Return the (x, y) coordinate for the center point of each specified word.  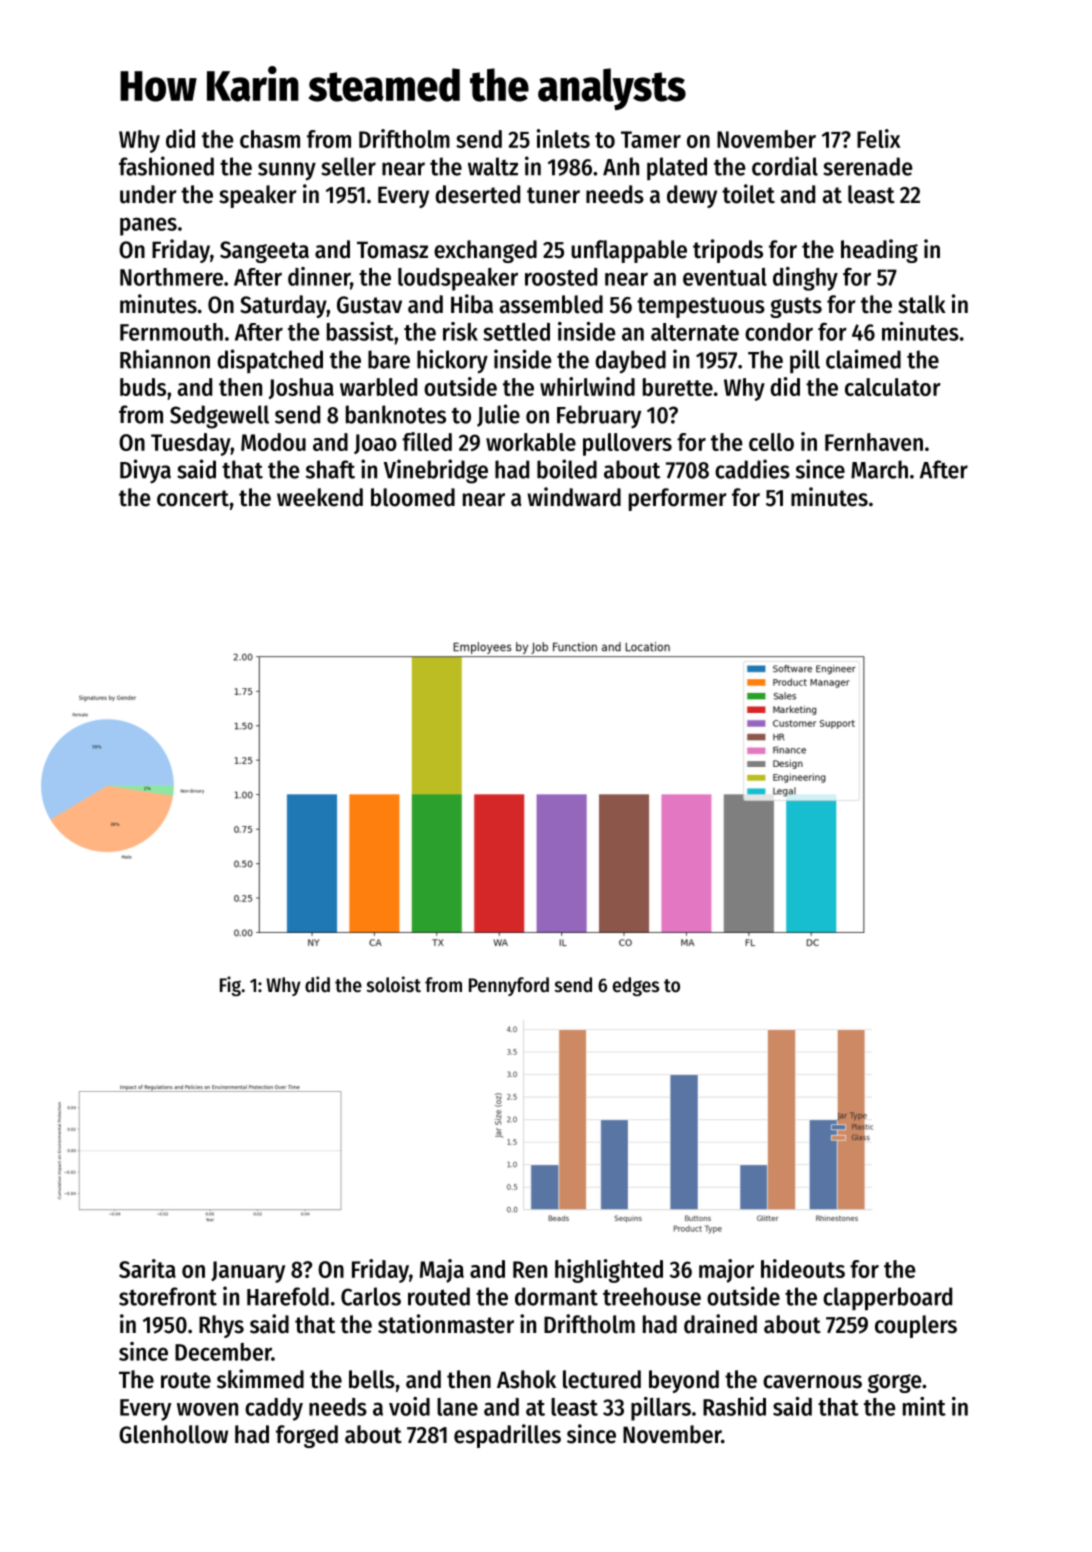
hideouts (803, 1268)
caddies (752, 469)
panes (148, 226)
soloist (394, 984)
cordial (785, 166)
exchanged (485, 251)
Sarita (147, 1268)
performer (677, 499)
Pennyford (509, 986)
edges (636, 986)
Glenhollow (173, 1434)
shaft (330, 469)
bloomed (413, 497)
